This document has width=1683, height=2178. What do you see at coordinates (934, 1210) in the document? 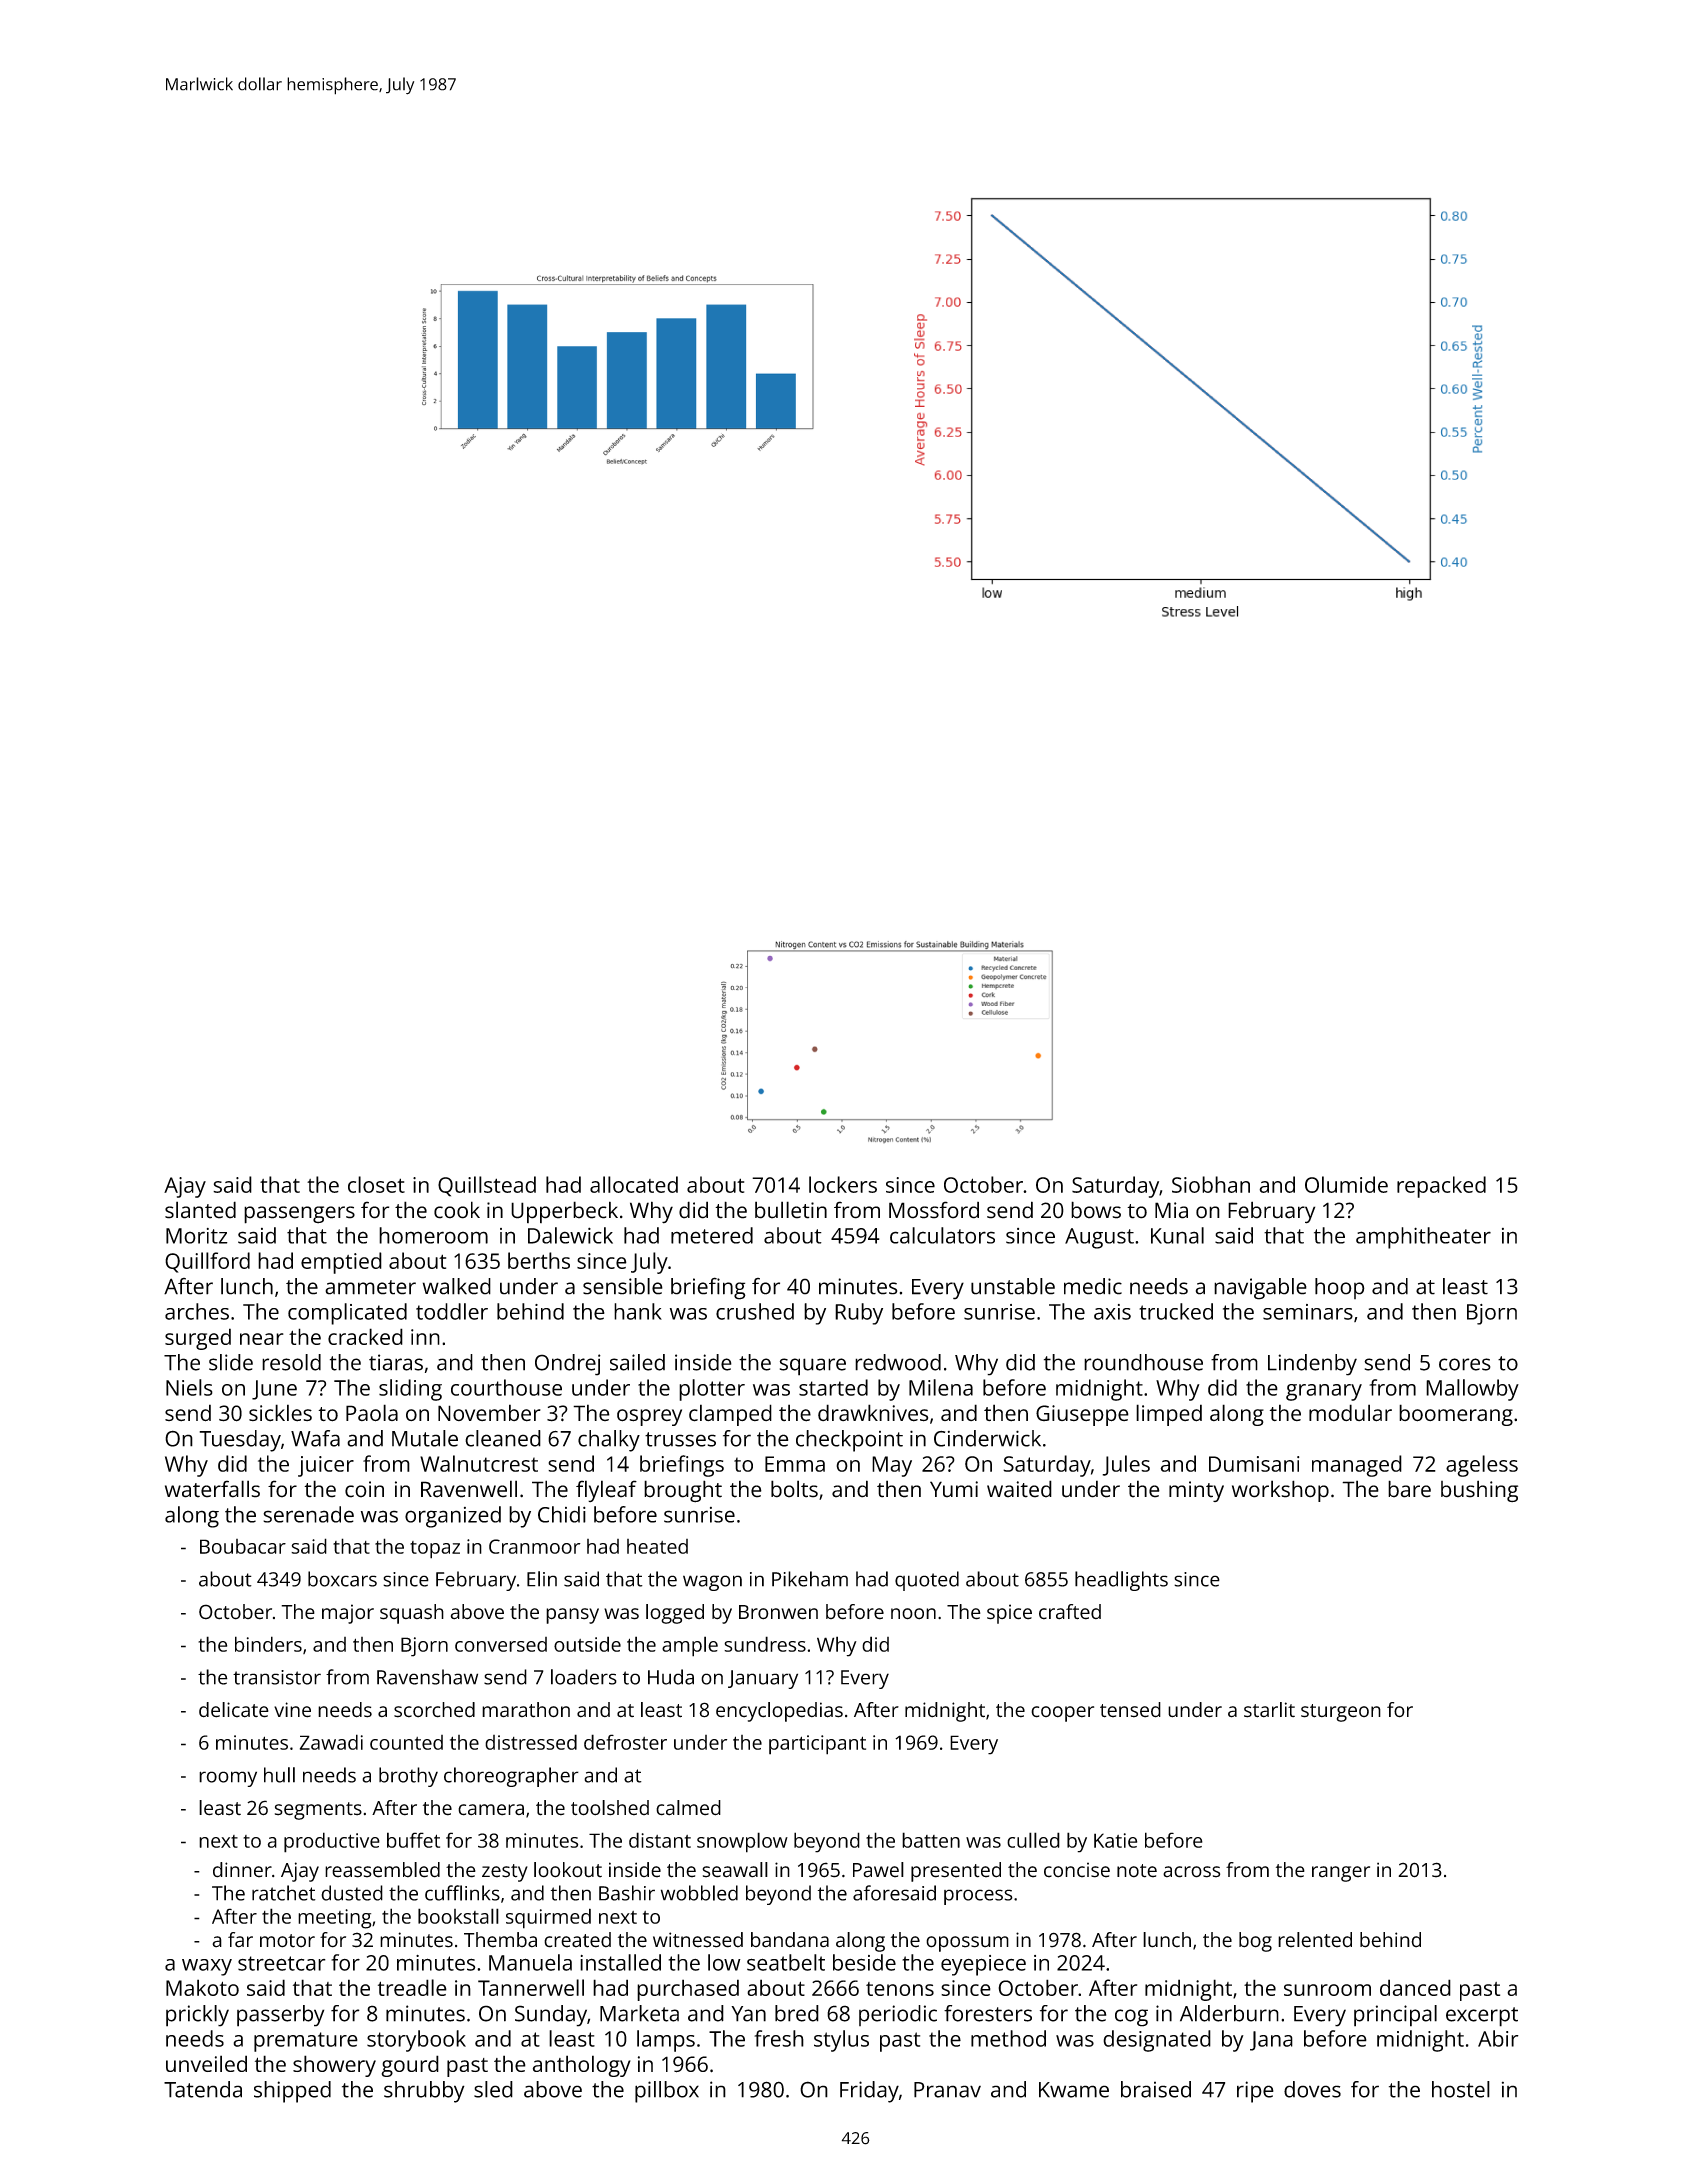
I see `Mossford` at bounding box center [934, 1210].
